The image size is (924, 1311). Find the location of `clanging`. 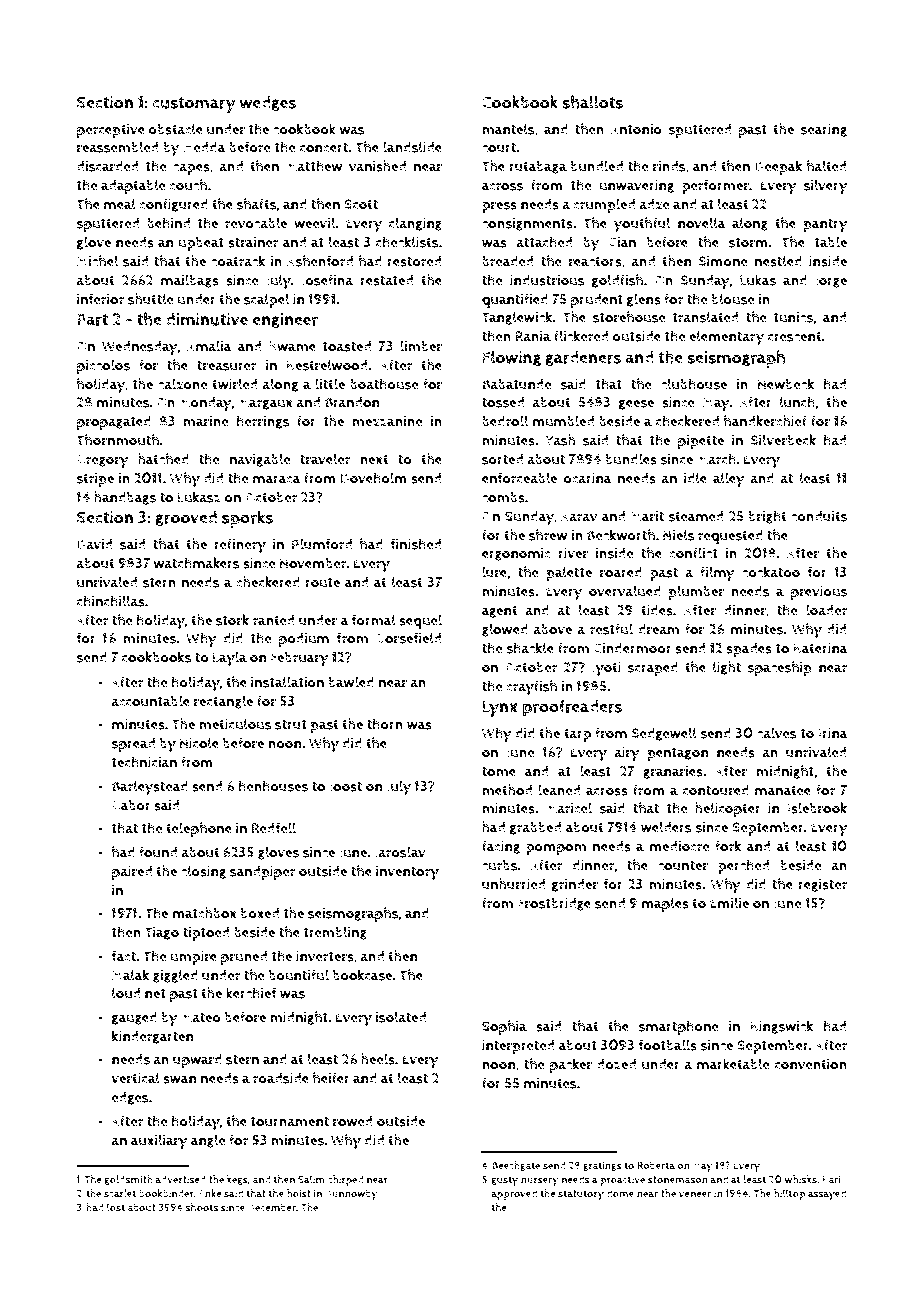

clanging is located at coordinates (415, 224).
